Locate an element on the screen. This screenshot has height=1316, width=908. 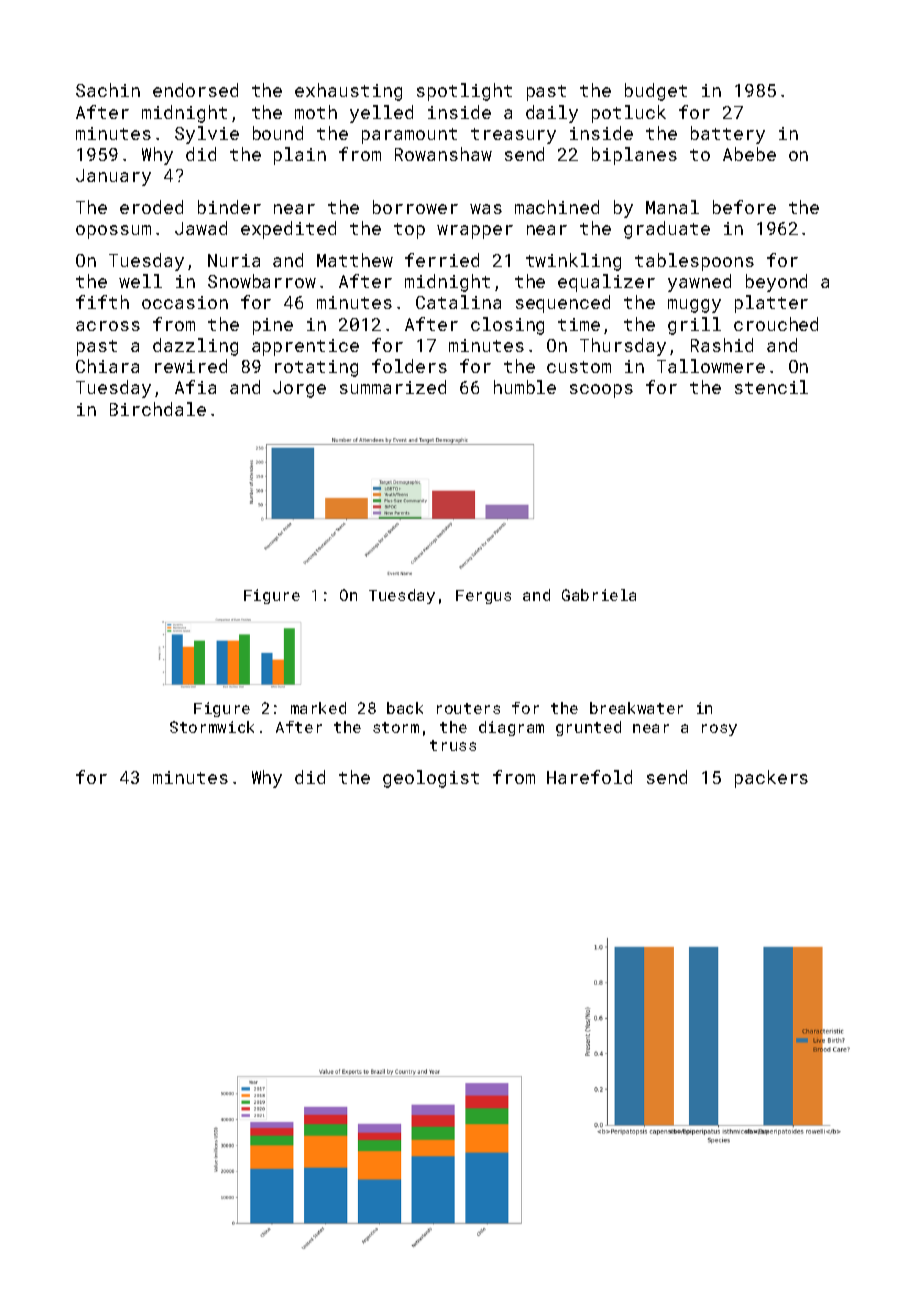
Birchdale is located at coordinates (158, 409).
